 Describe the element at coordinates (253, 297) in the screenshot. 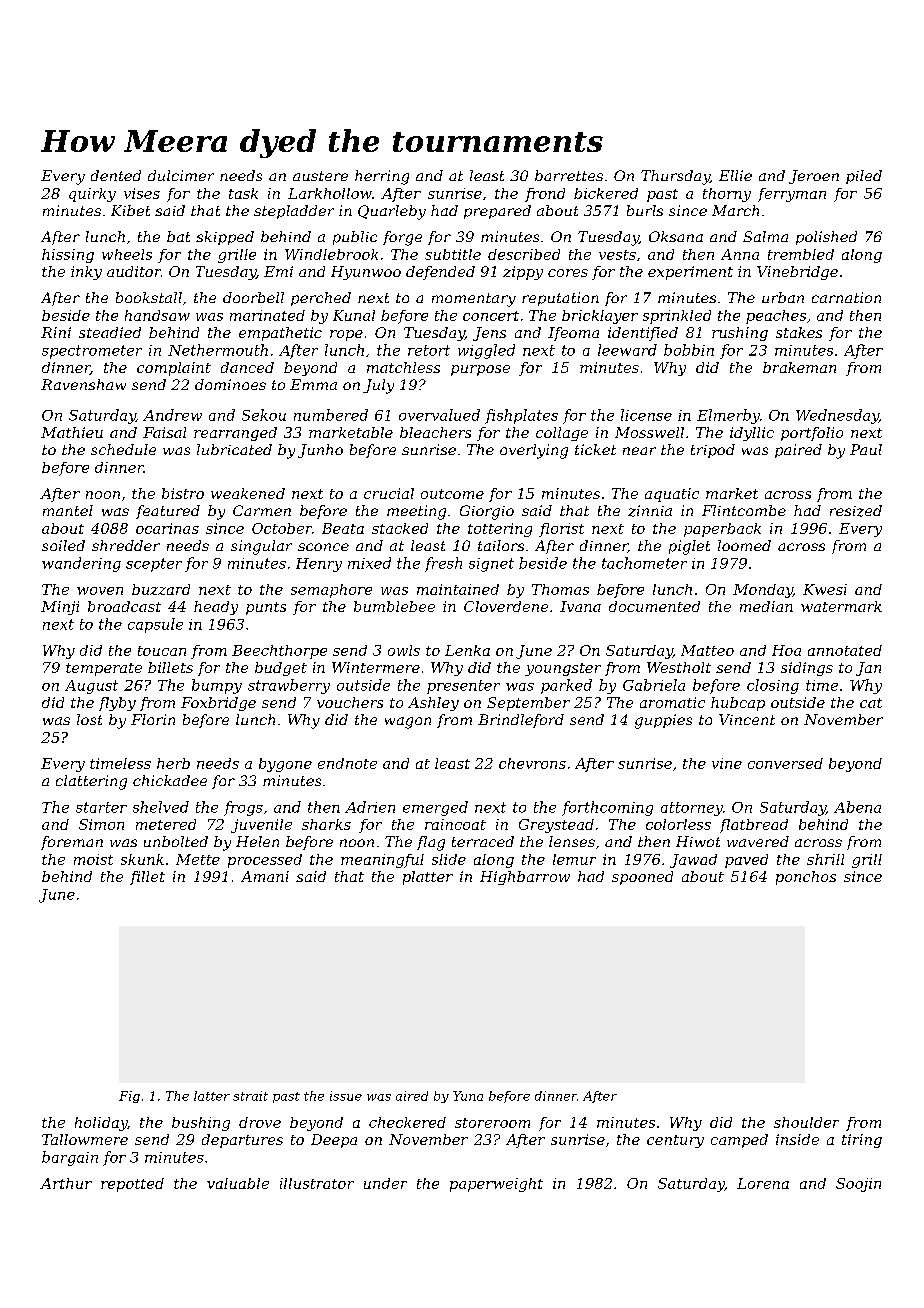

I see `doorbell` at that location.
